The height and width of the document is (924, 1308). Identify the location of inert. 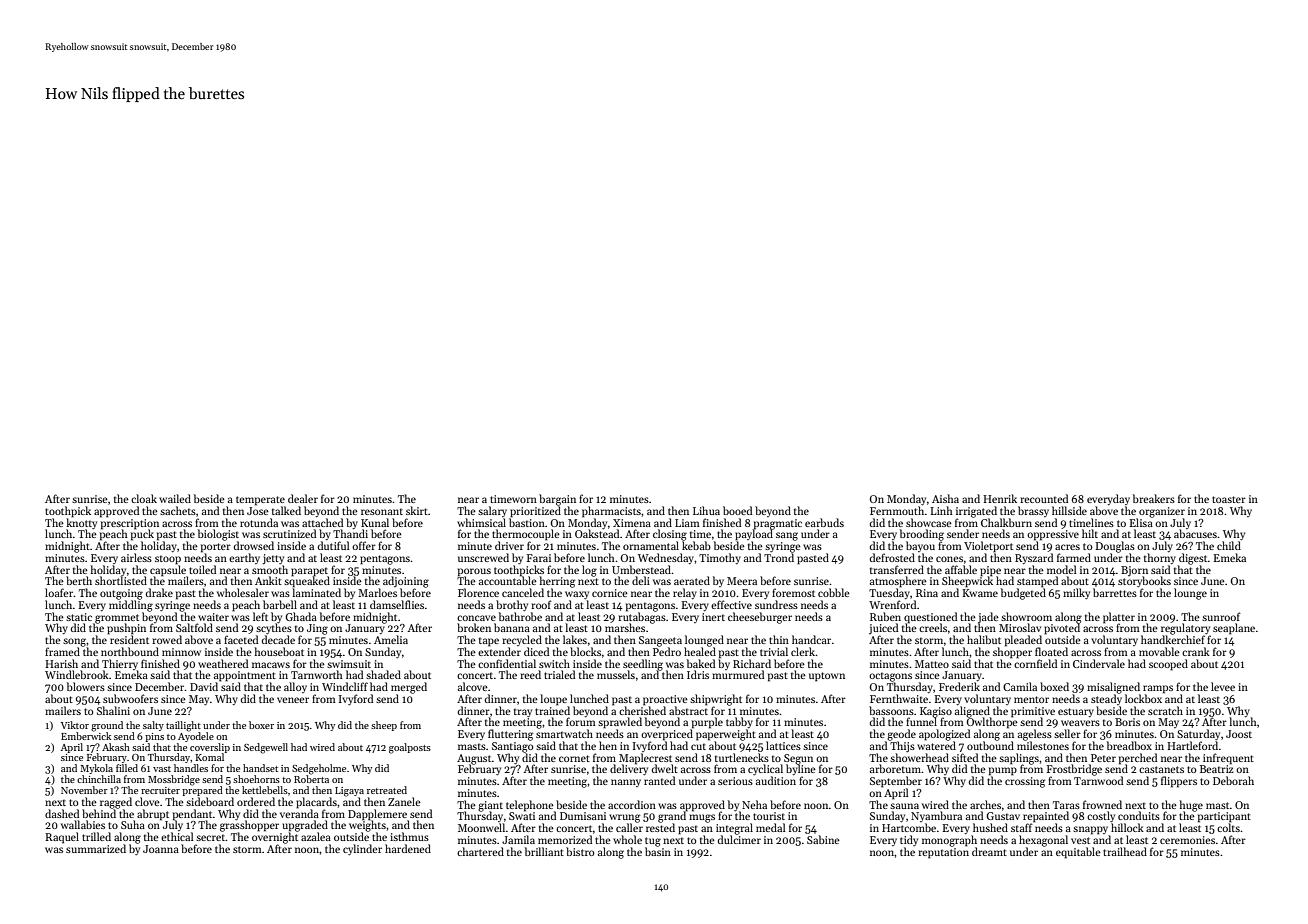
(713, 617).
